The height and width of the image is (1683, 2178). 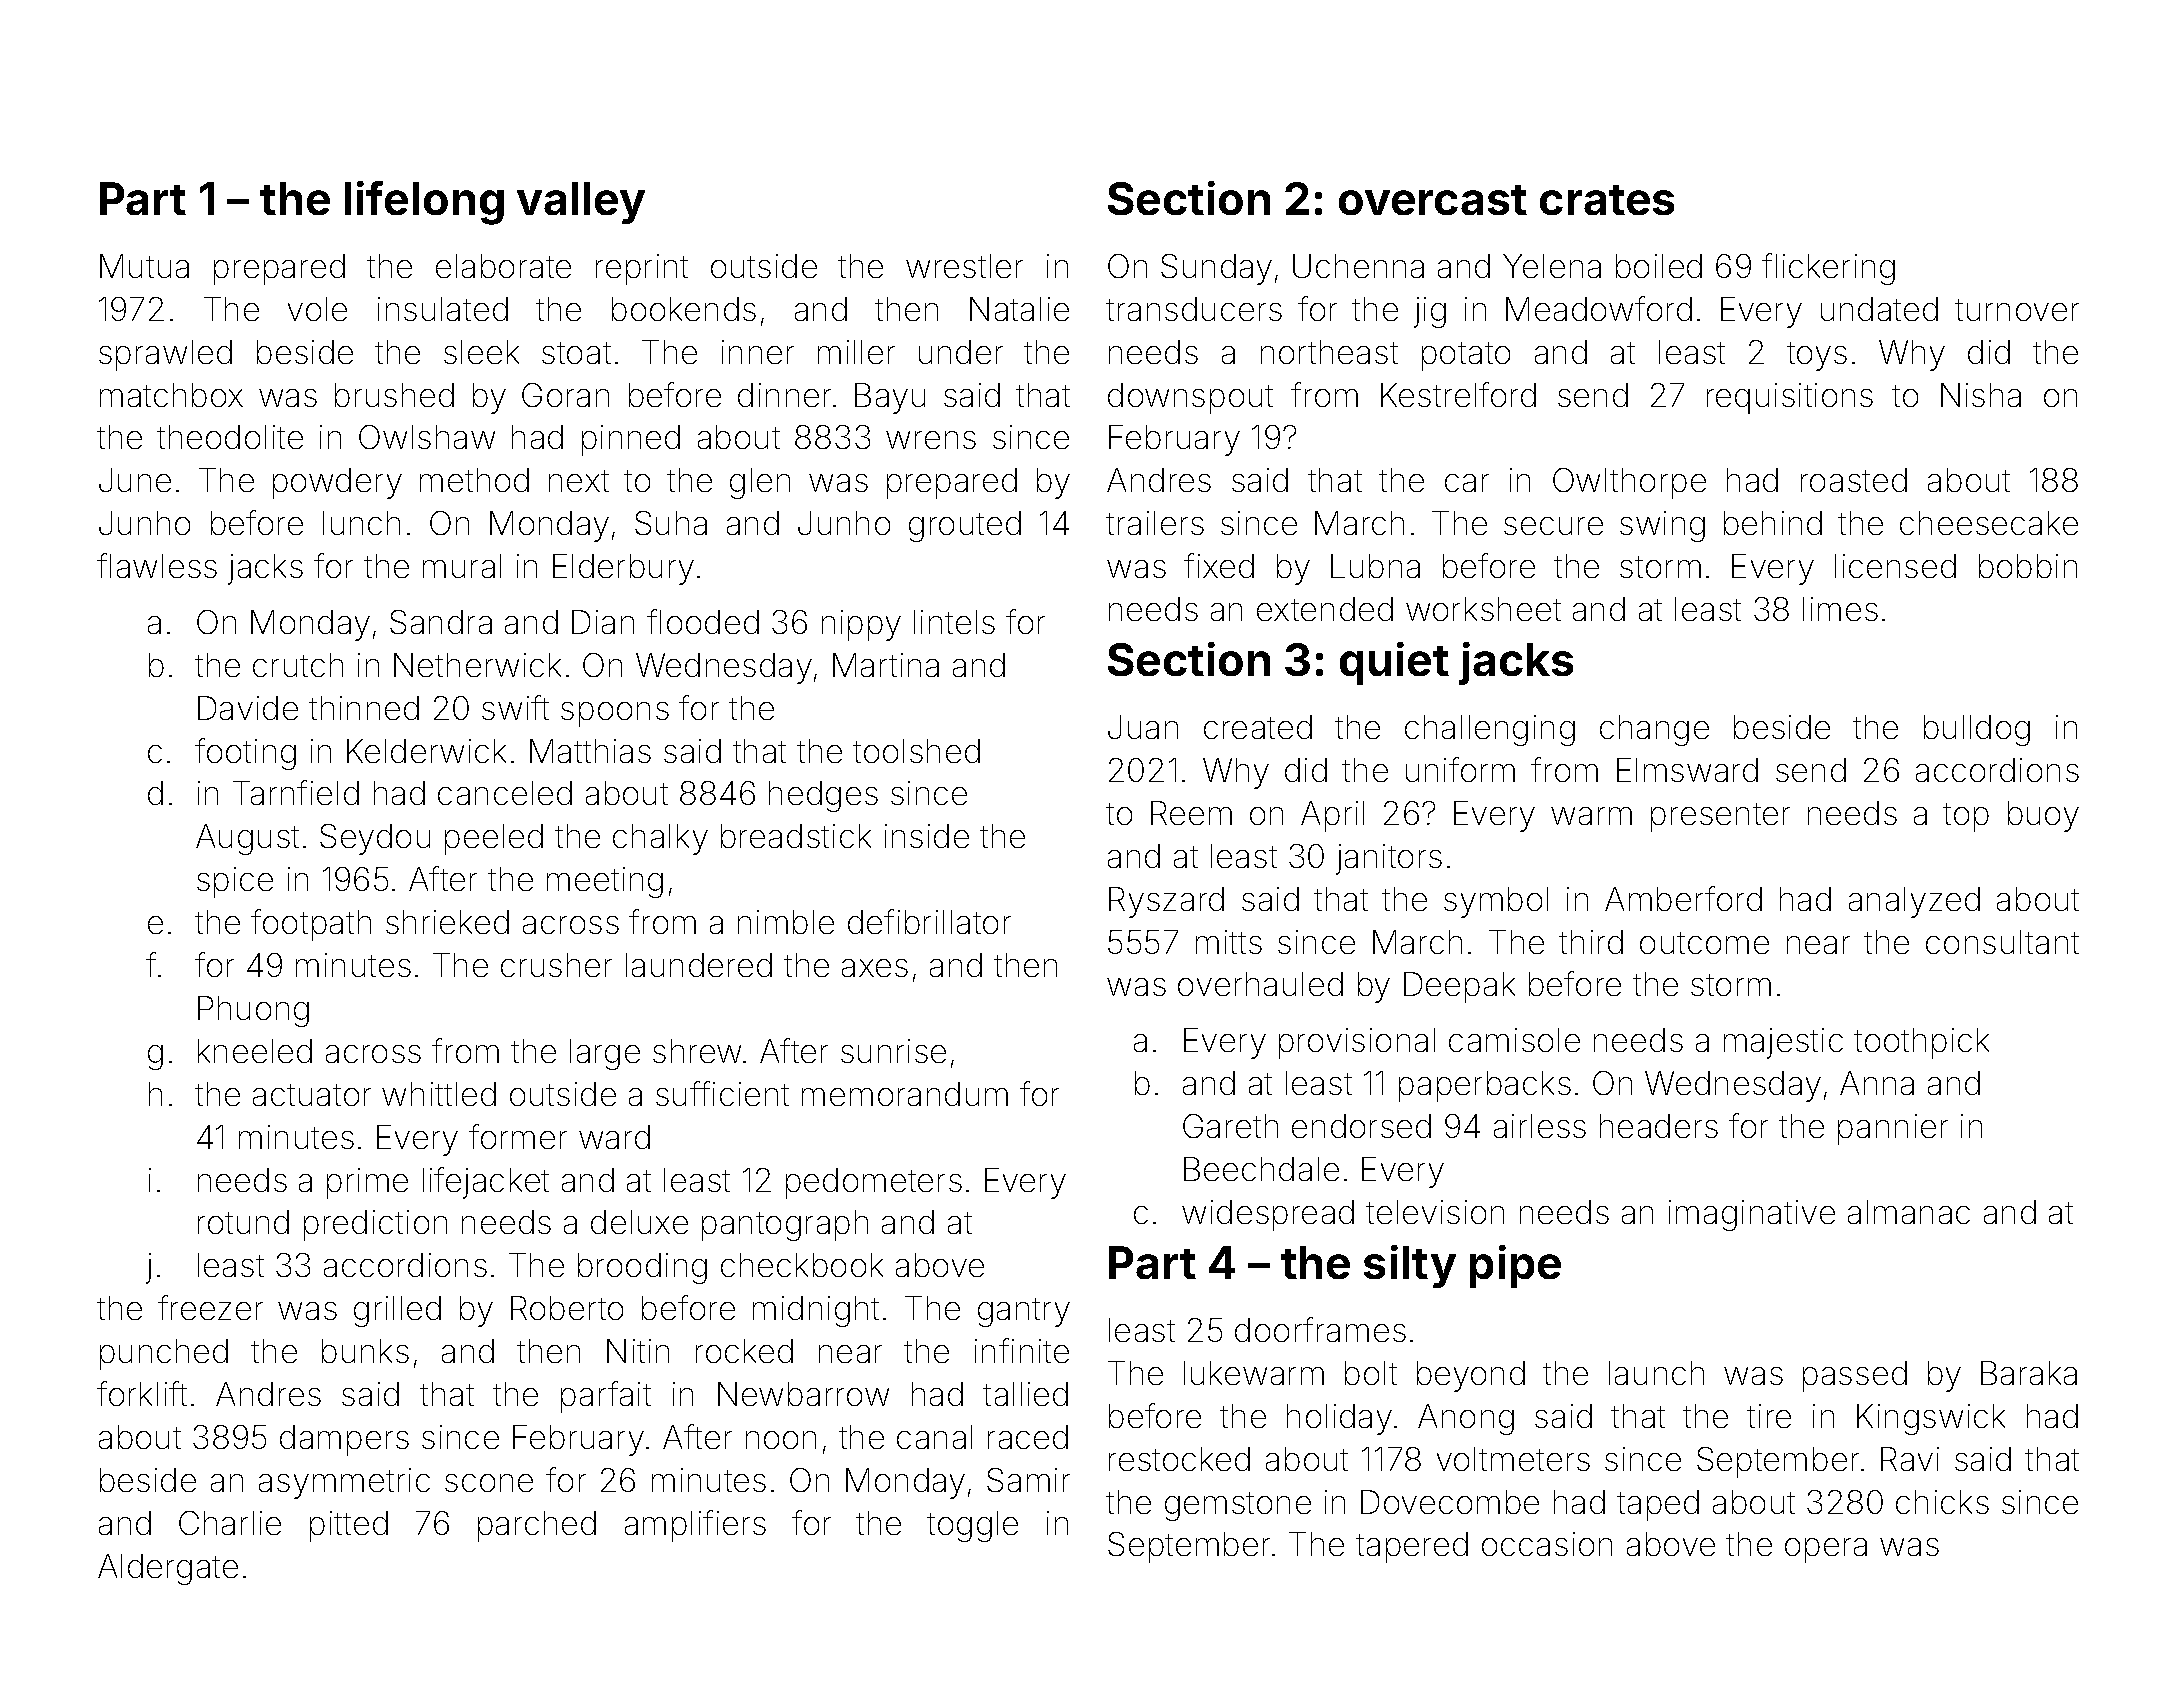 What do you see at coordinates (1433, 200) in the image?
I see `overcast` at bounding box center [1433, 200].
